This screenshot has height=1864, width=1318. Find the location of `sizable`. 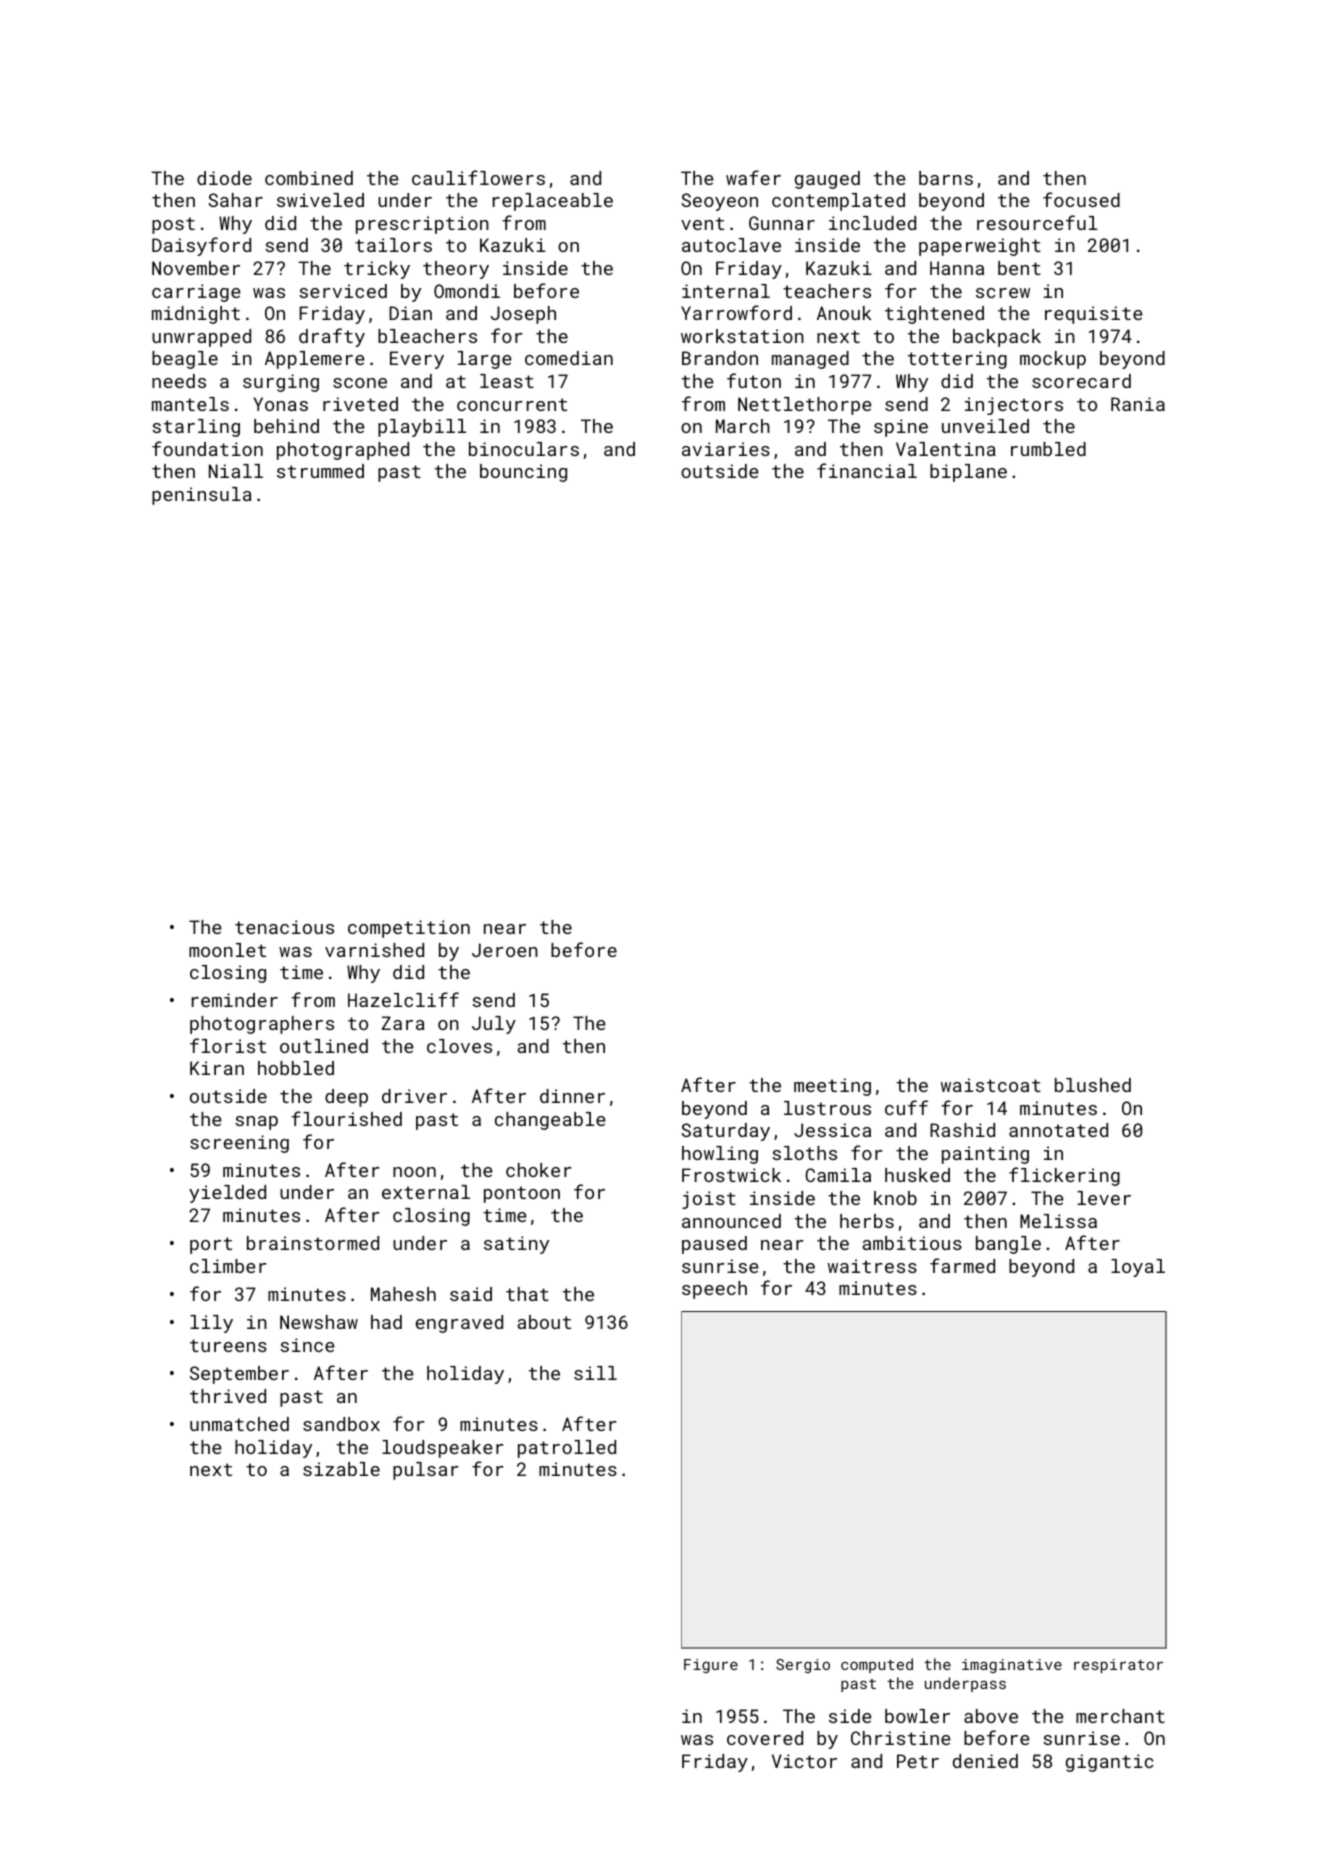

sizable is located at coordinates (341, 1469).
